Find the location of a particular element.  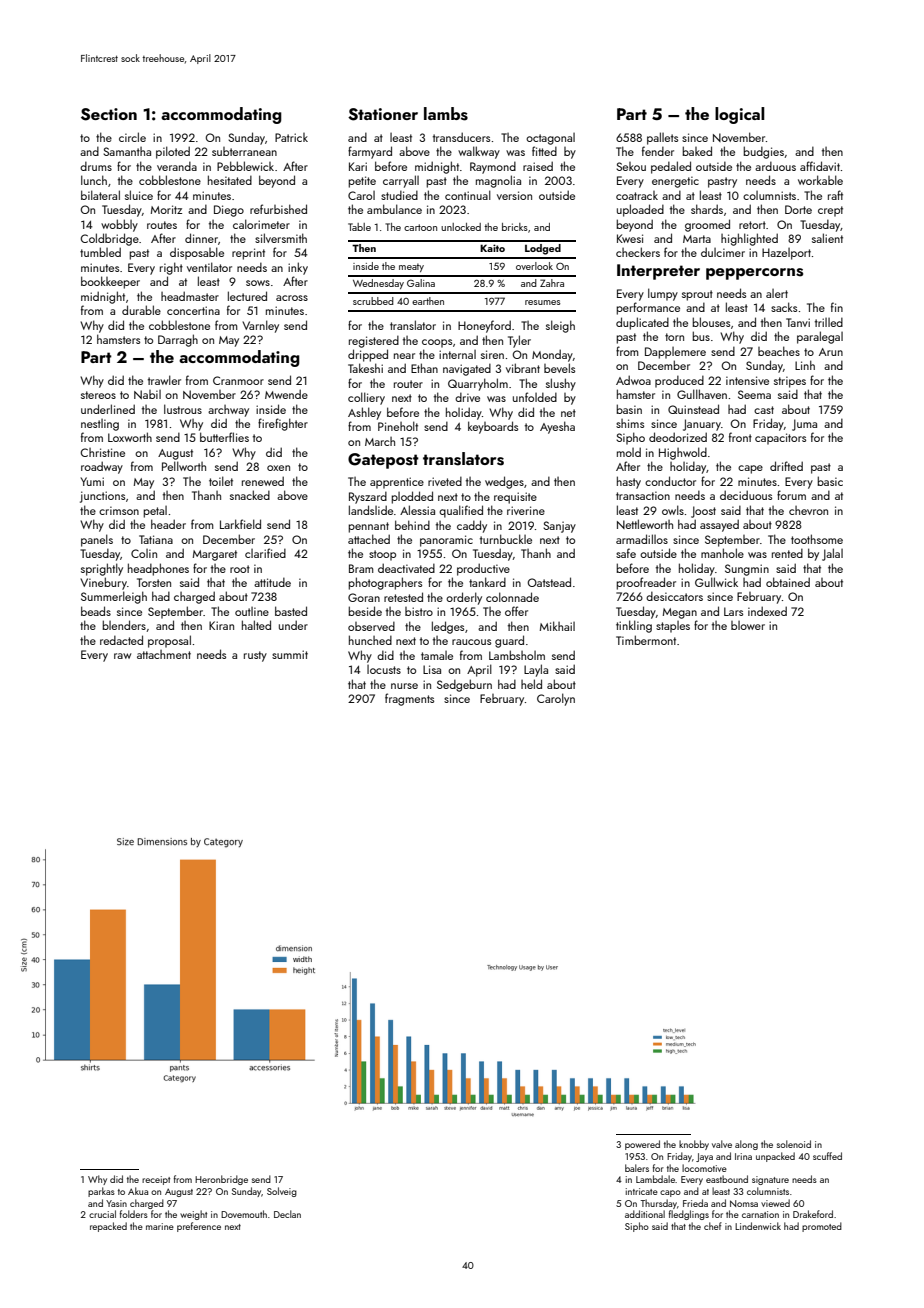

Solveig is located at coordinates (282, 1192).
